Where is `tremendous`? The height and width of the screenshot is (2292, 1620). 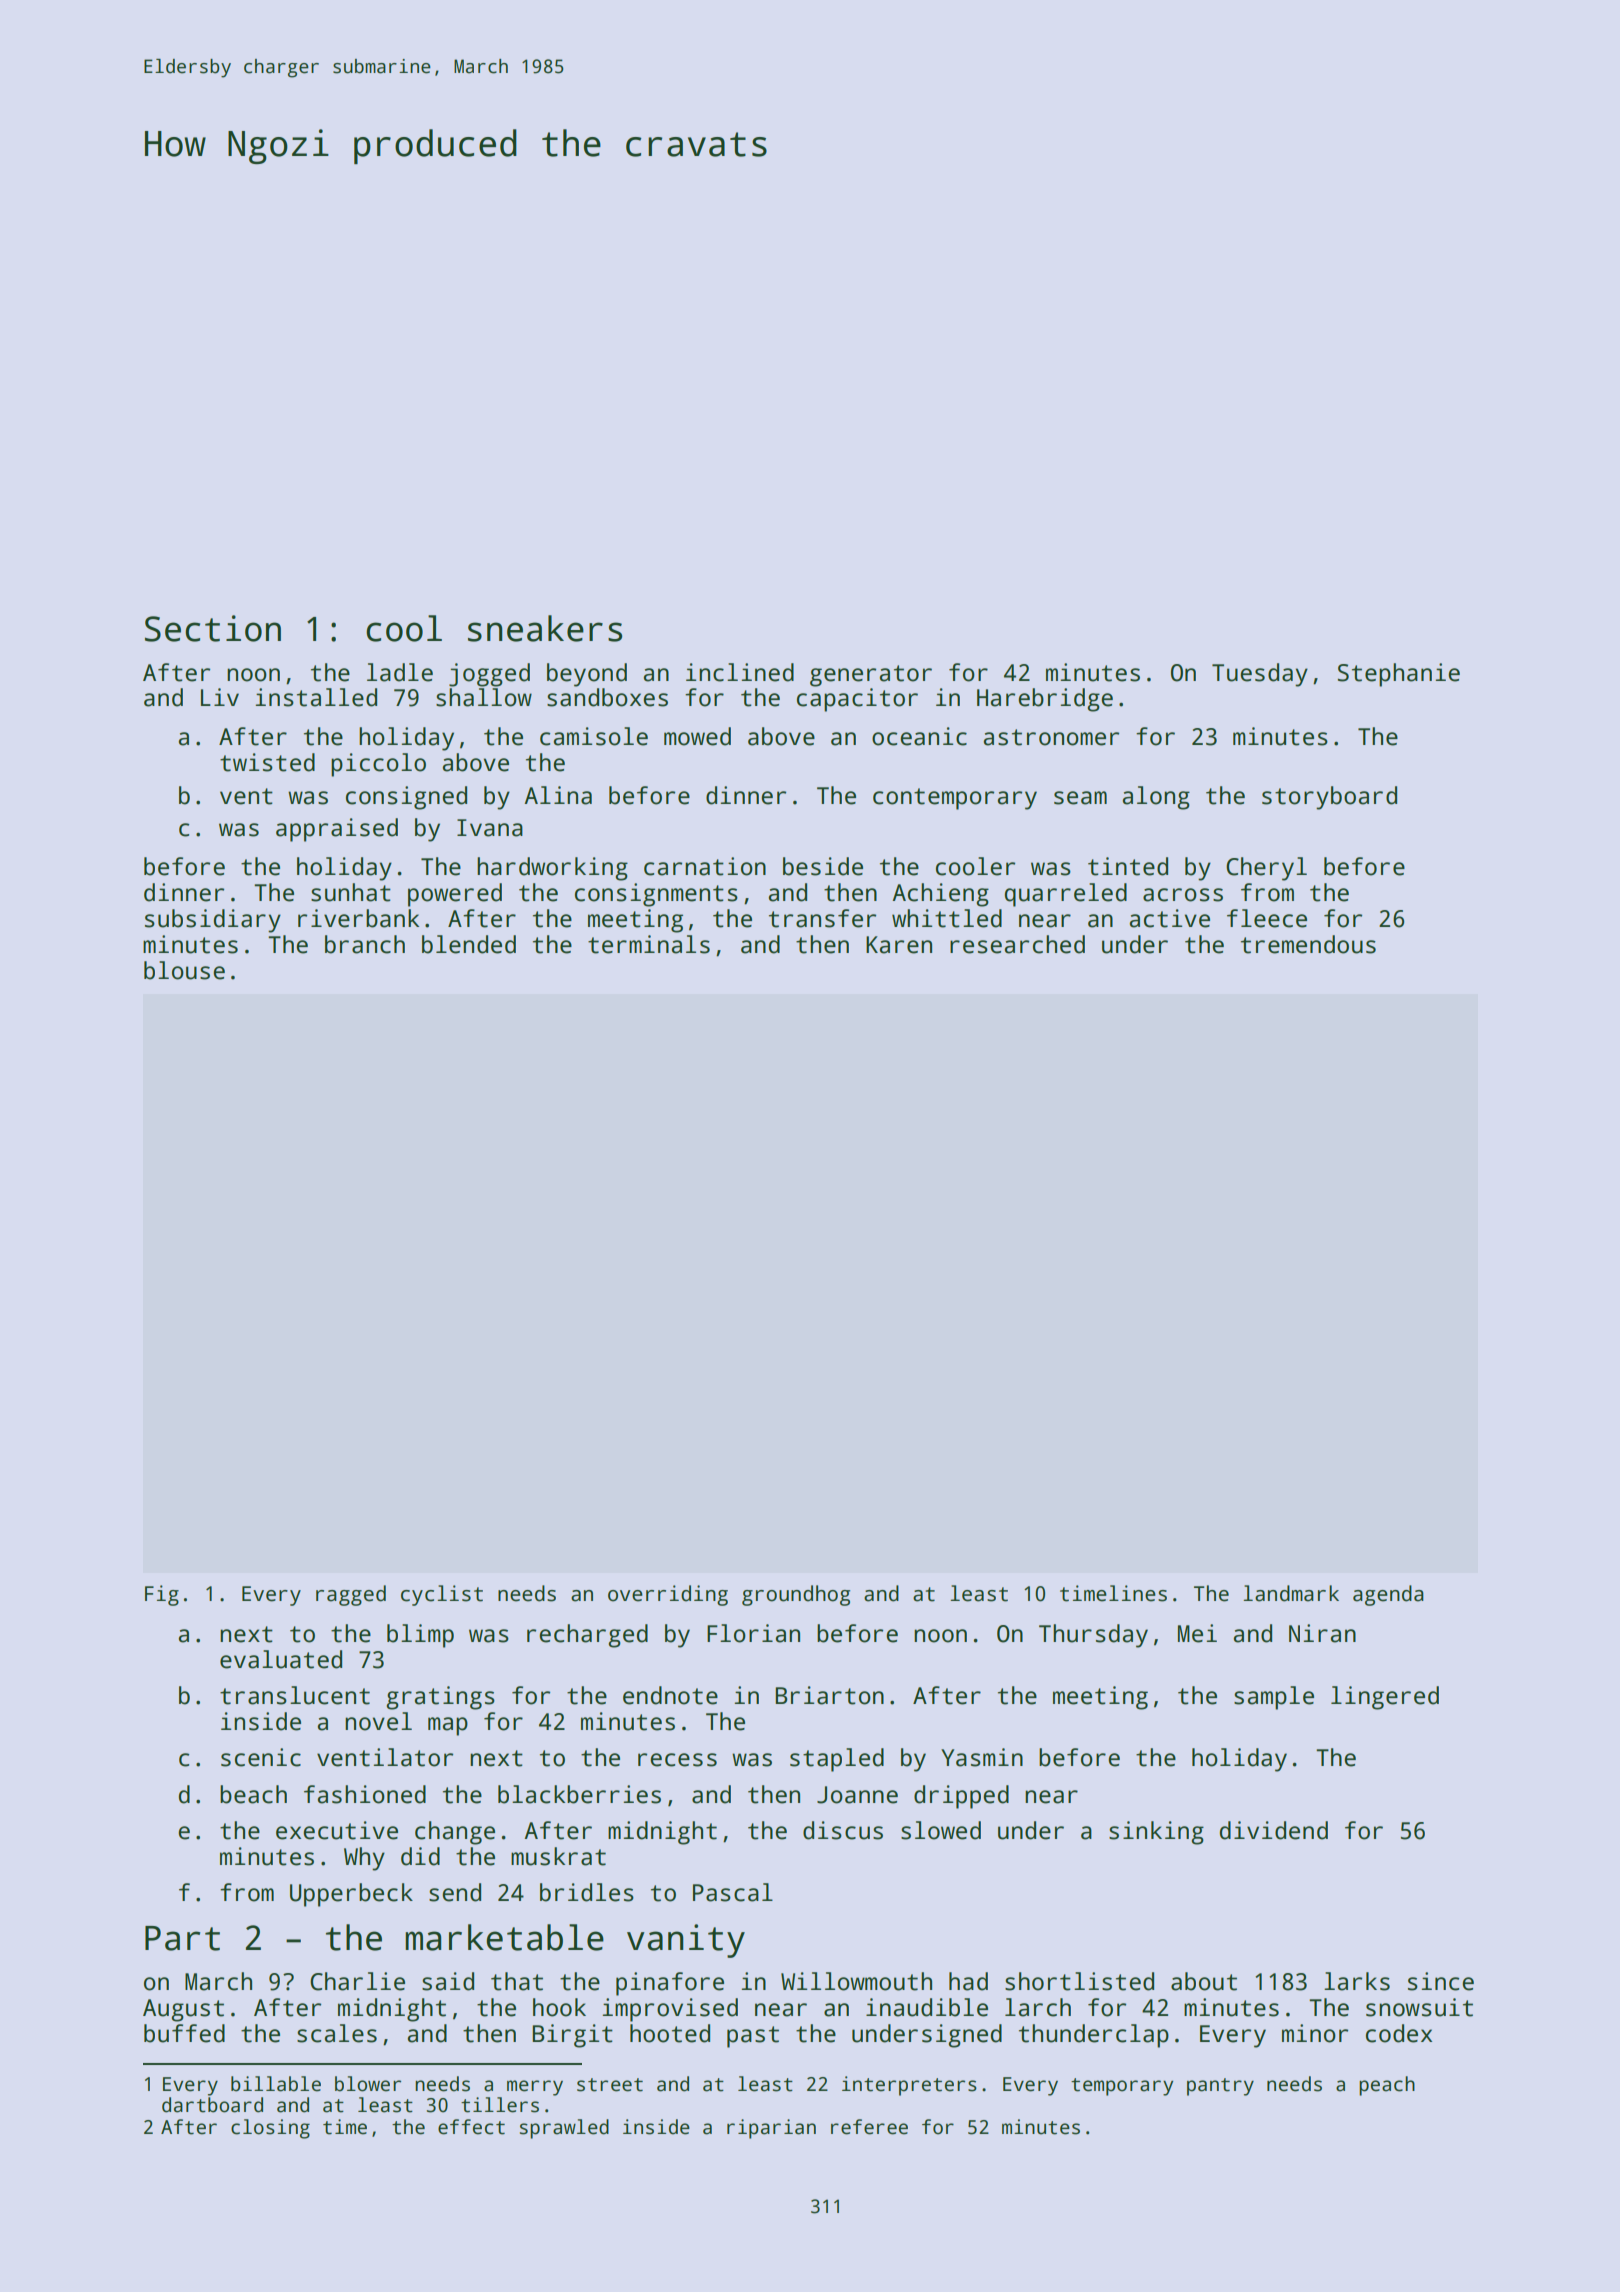 tremendous is located at coordinates (1308, 944).
